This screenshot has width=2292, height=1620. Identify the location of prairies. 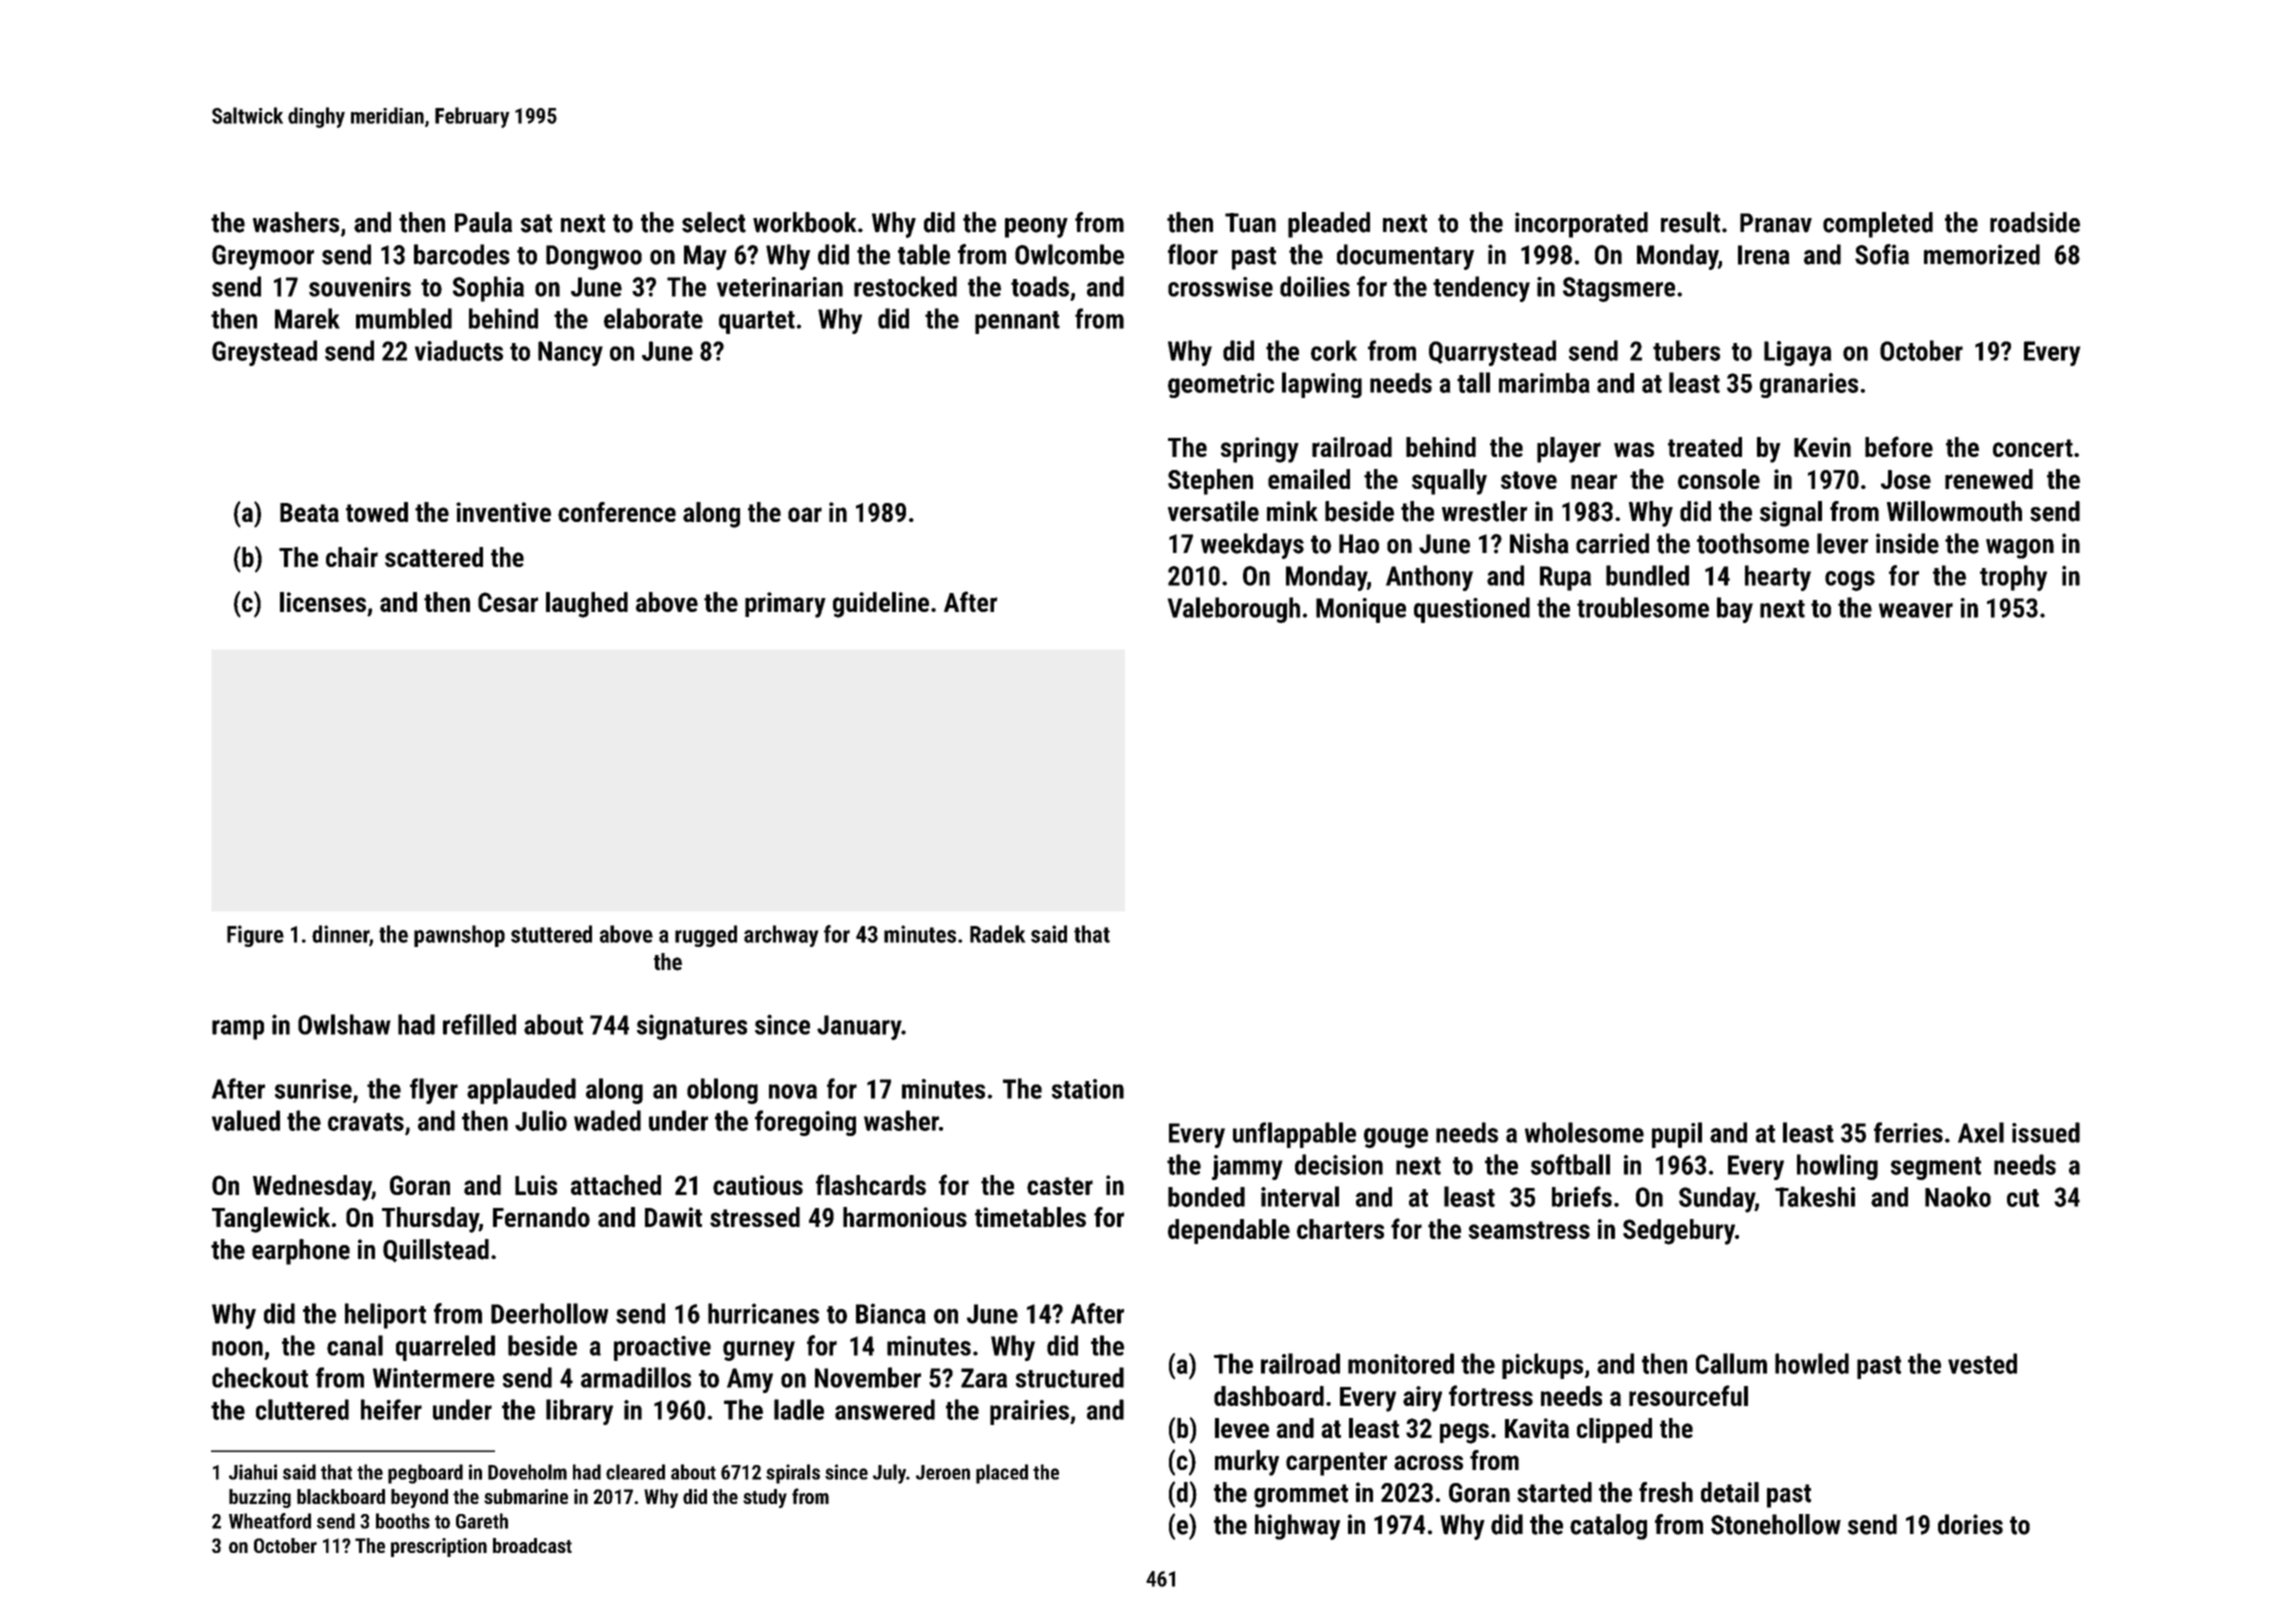
(1029, 1412).
